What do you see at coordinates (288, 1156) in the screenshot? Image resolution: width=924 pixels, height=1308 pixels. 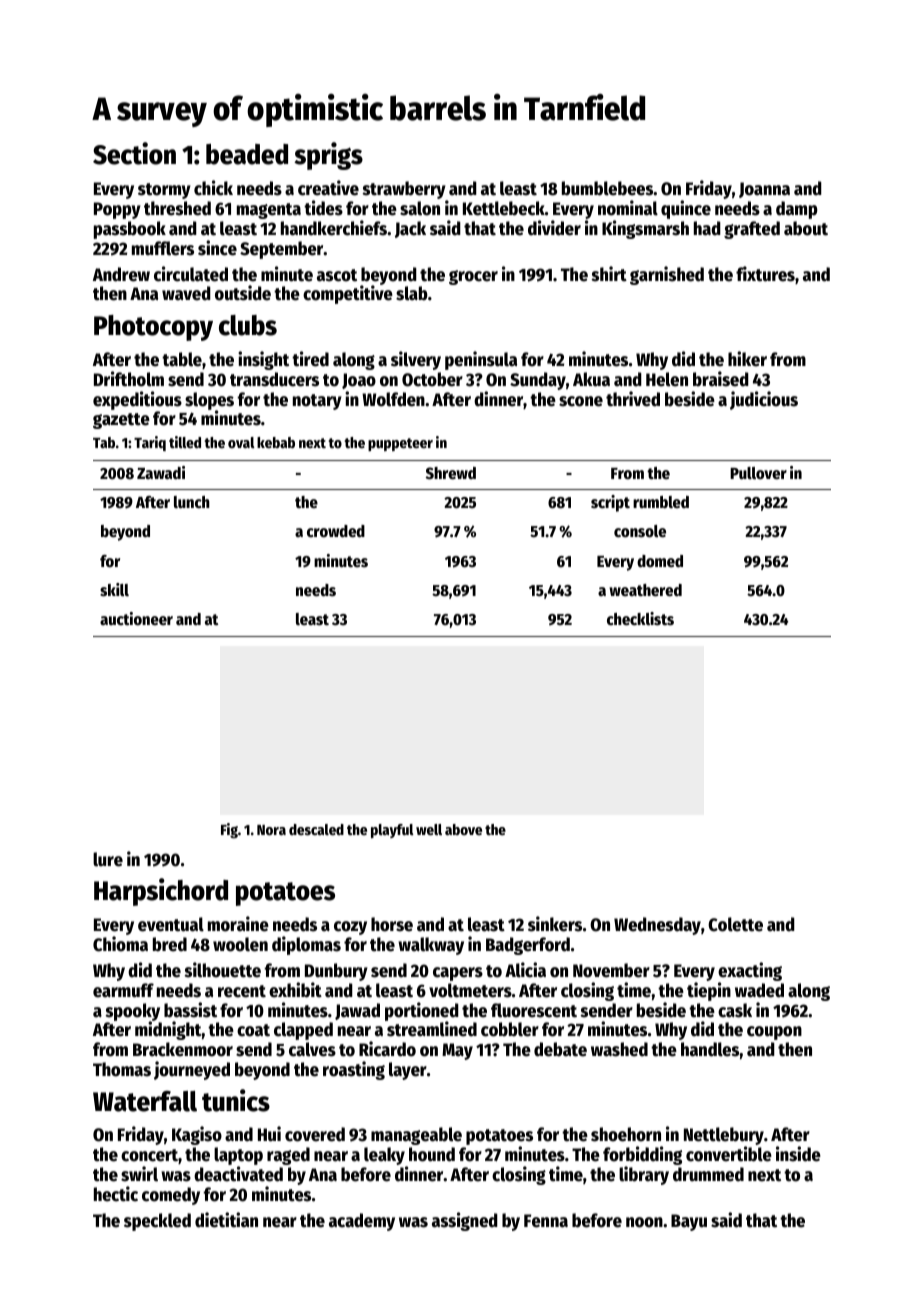 I see `raged` at bounding box center [288, 1156].
